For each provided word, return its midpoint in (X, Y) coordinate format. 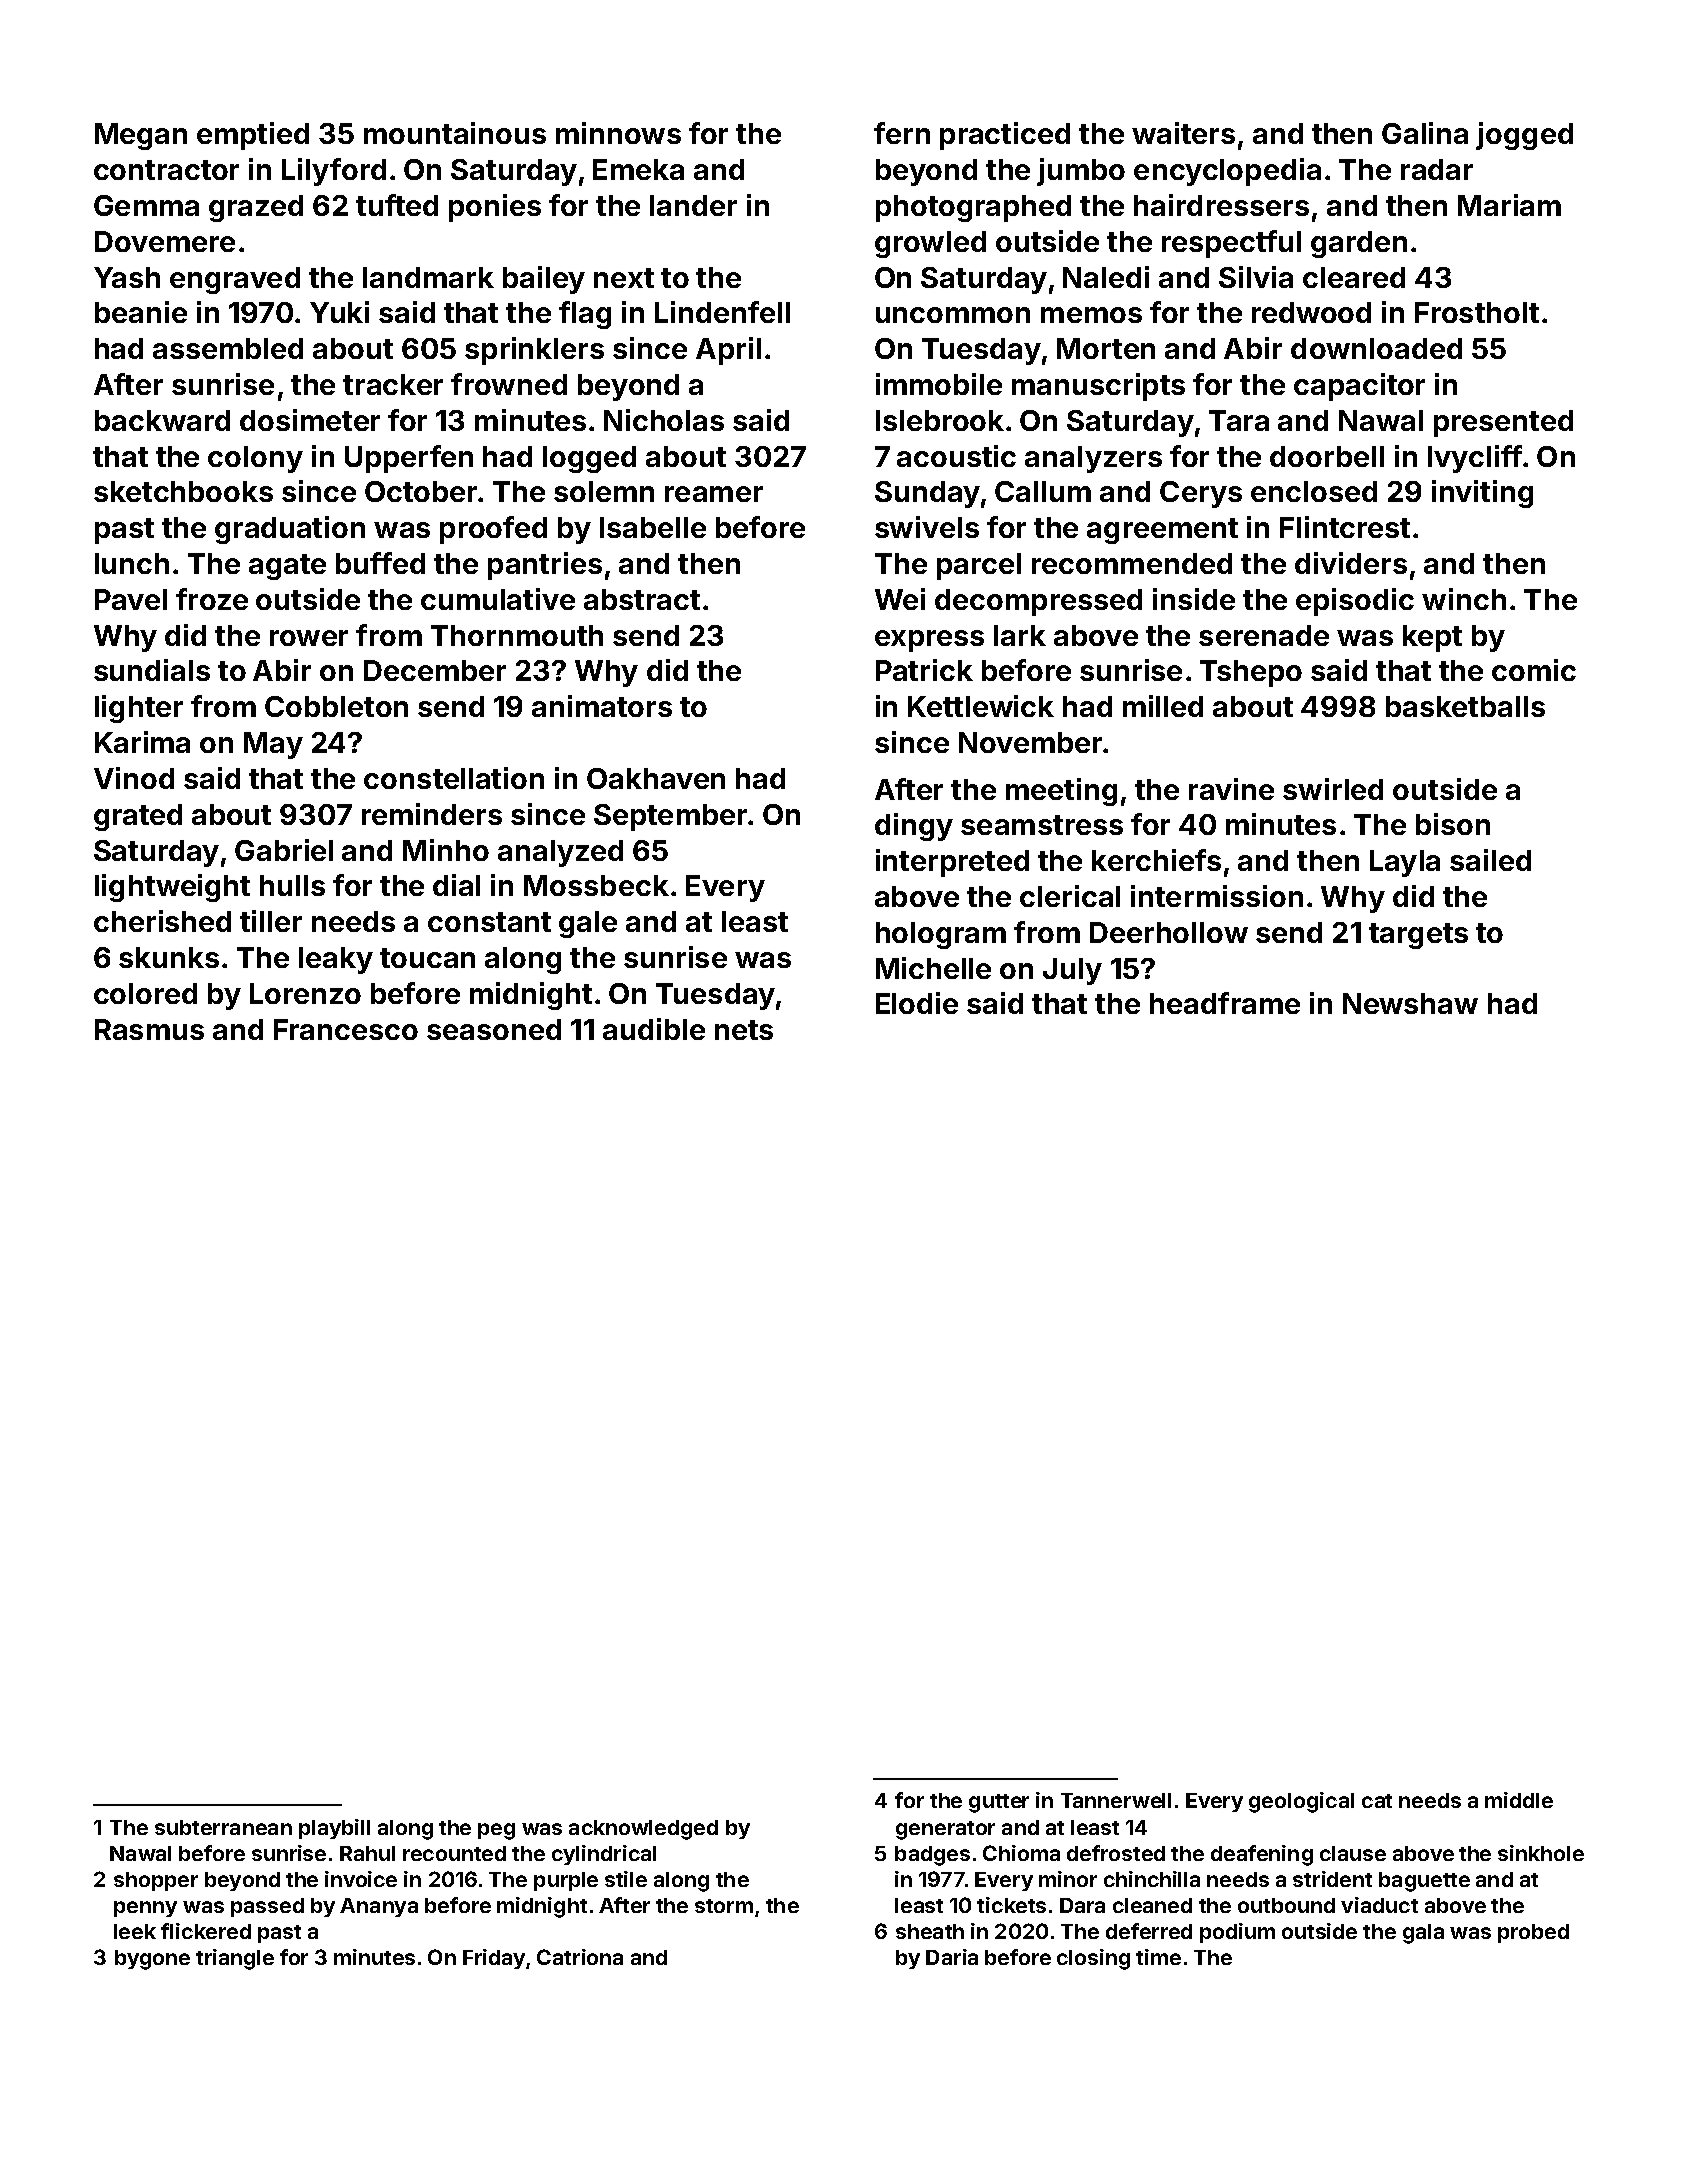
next (624, 278)
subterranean (223, 1827)
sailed (1490, 860)
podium (1237, 1933)
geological (1301, 1802)
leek (135, 1931)
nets (744, 1030)
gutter (999, 1803)
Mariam (1509, 205)
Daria (952, 1957)
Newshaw (1410, 1003)
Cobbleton (336, 706)
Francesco (346, 1029)
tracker (393, 384)
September (670, 817)
